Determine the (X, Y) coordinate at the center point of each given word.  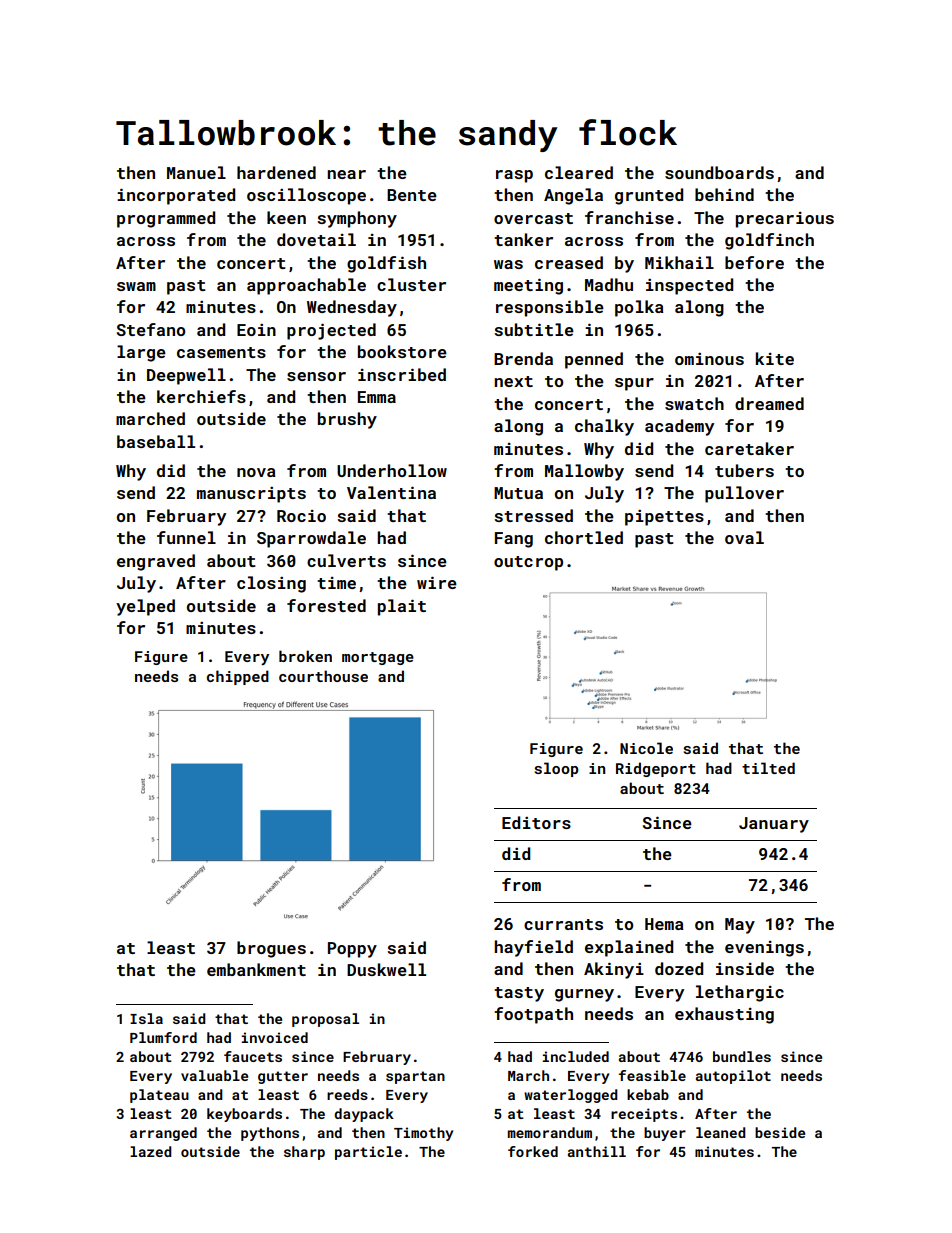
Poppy (352, 950)
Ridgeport (656, 769)
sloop (557, 769)
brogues (271, 949)
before (754, 262)
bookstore (402, 351)
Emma (377, 397)
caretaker (749, 448)
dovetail (316, 239)
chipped (238, 677)
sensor (316, 376)
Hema (664, 924)
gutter (283, 1077)
